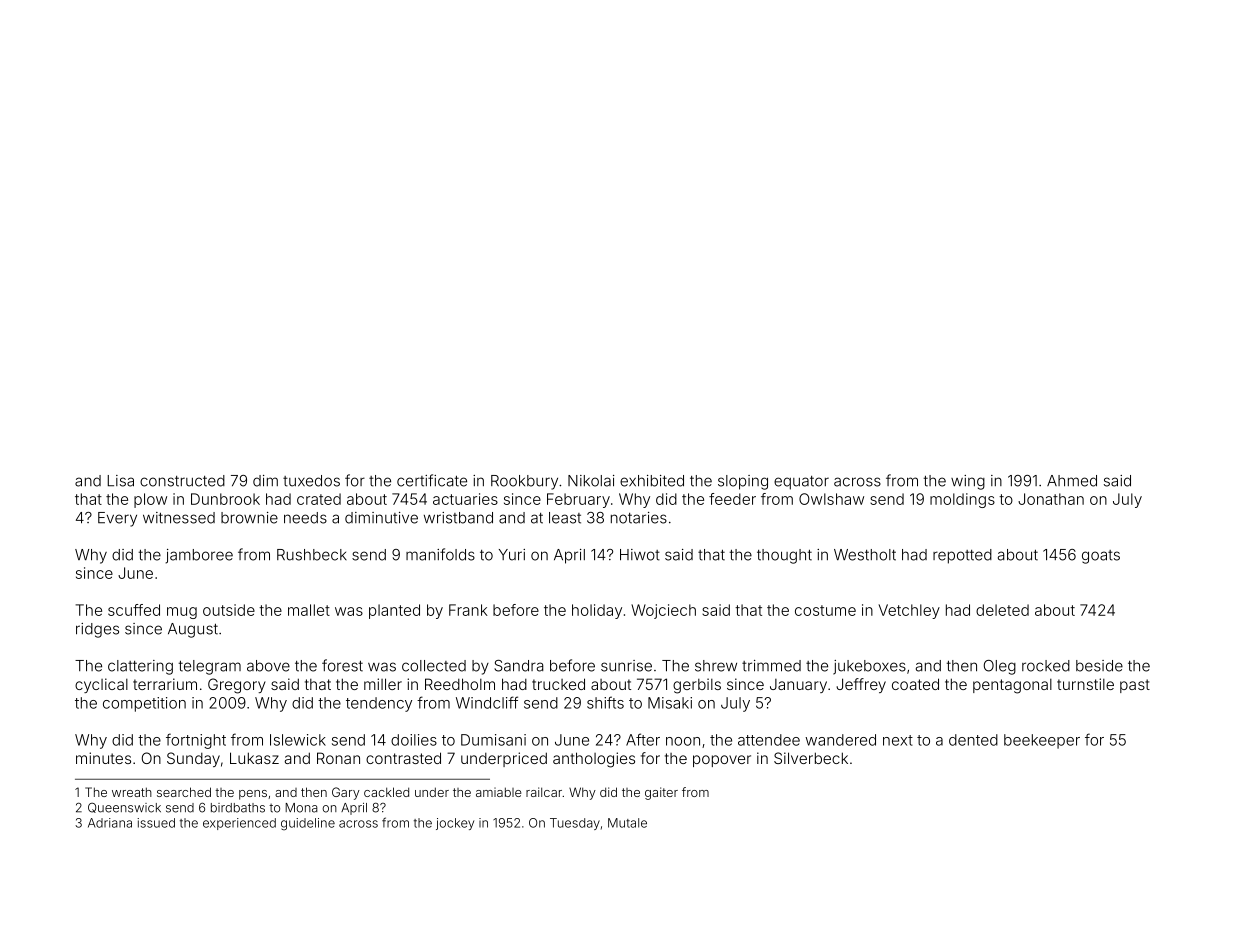 This screenshot has height=952, width=1233. Describe the element at coordinates (962, 556) in the screenshot. I see `repotted` at that location.
